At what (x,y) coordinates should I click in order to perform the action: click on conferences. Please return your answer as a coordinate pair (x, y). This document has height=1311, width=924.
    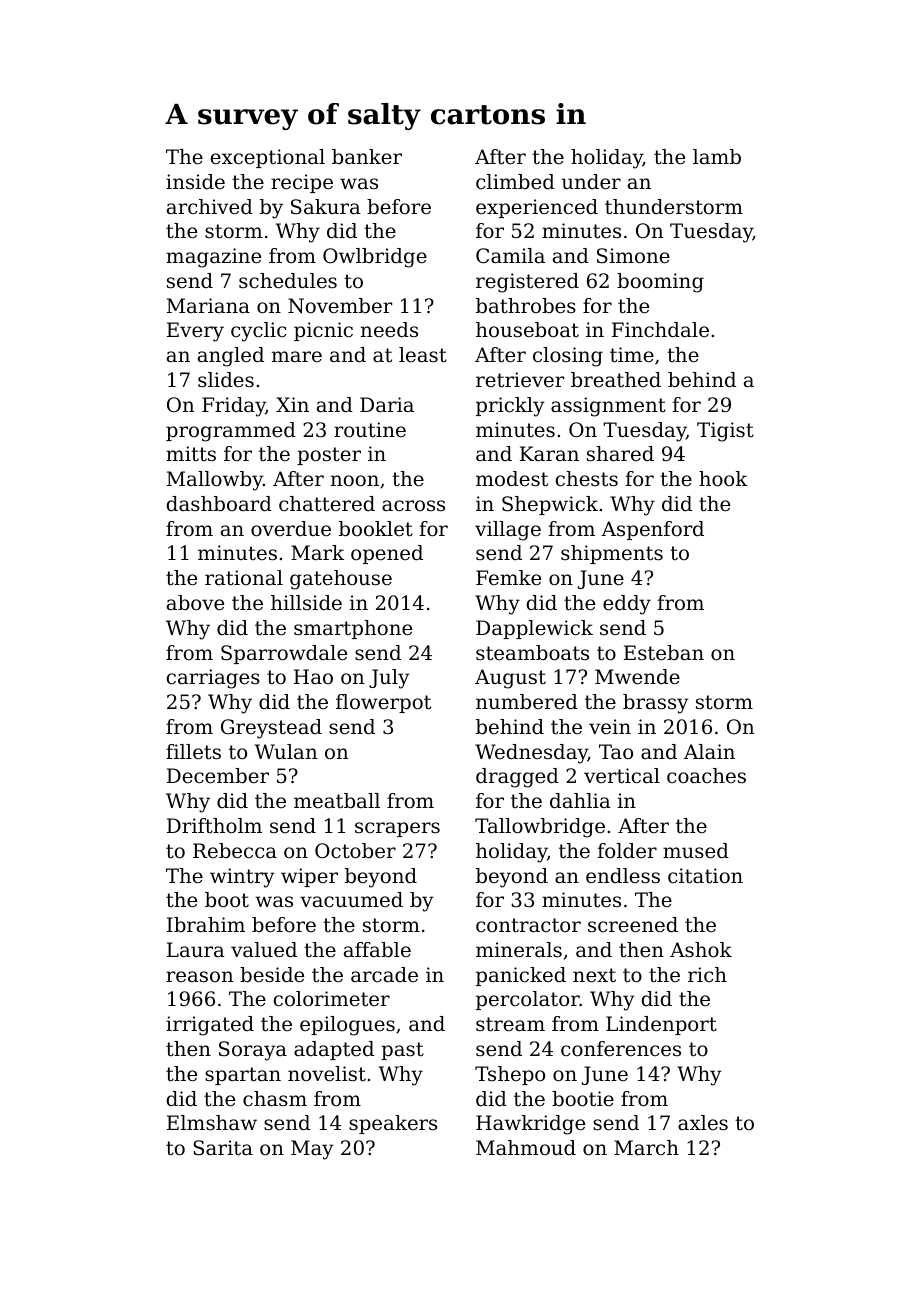
    Looking at the image, I should click on (621, 1049).
